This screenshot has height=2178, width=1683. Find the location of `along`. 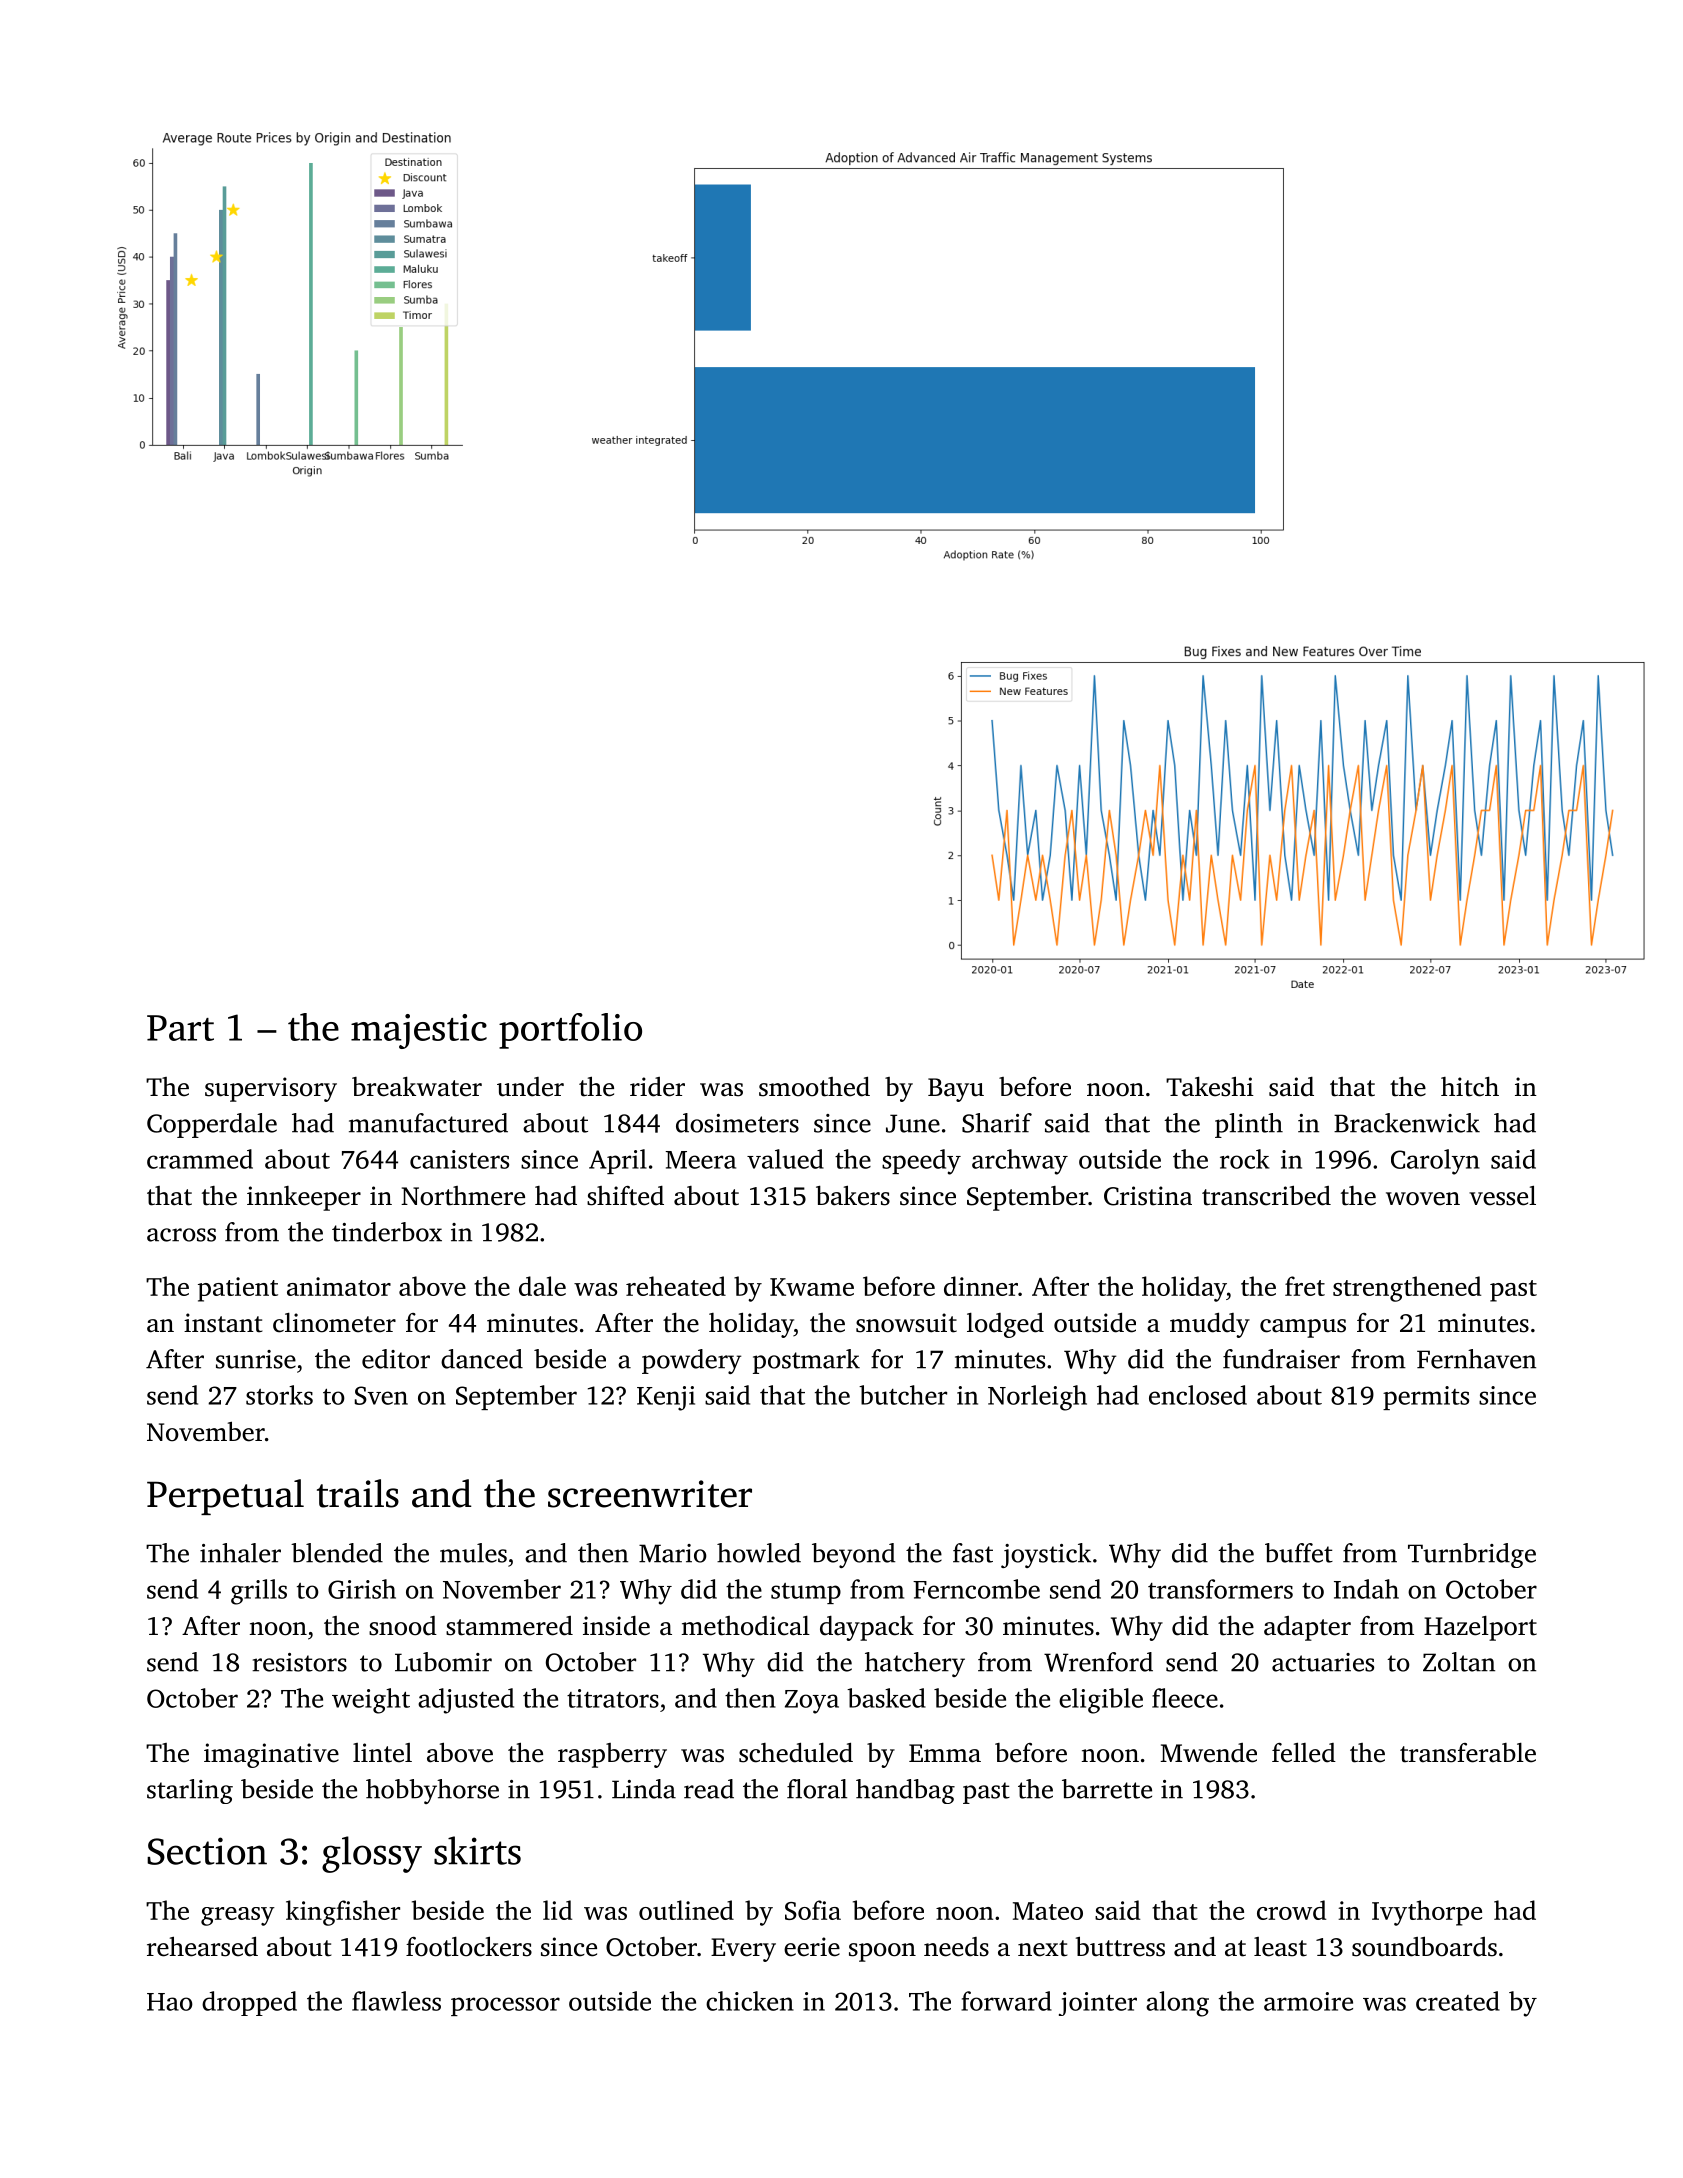

along is located at coordinates (1177, 2004).
